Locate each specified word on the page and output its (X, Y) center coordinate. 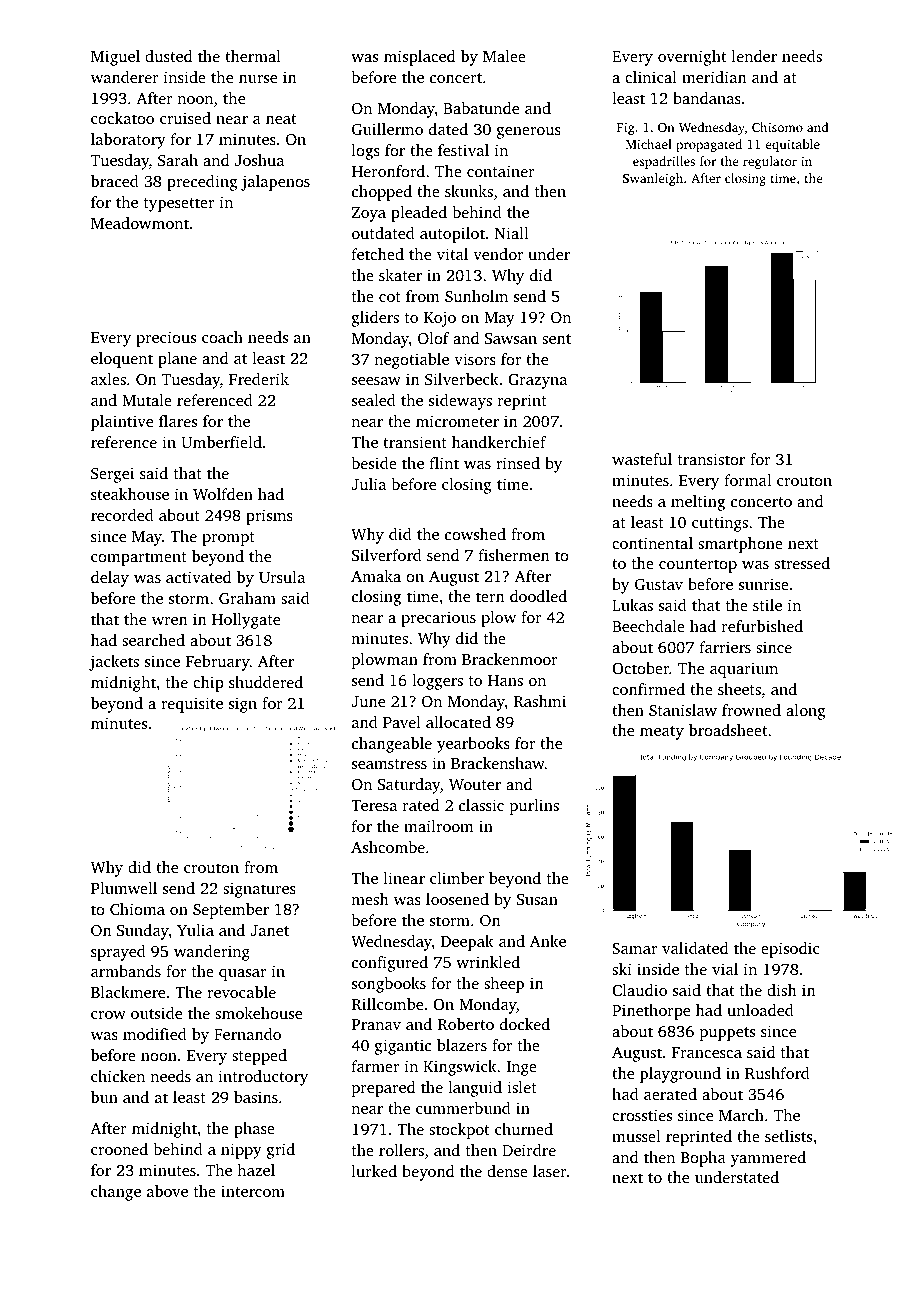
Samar (634, 948)
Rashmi (540, 701)
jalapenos (275, 183)
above (167, 1191)
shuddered (266, 682)
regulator (770, 162)
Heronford (388, 171)
